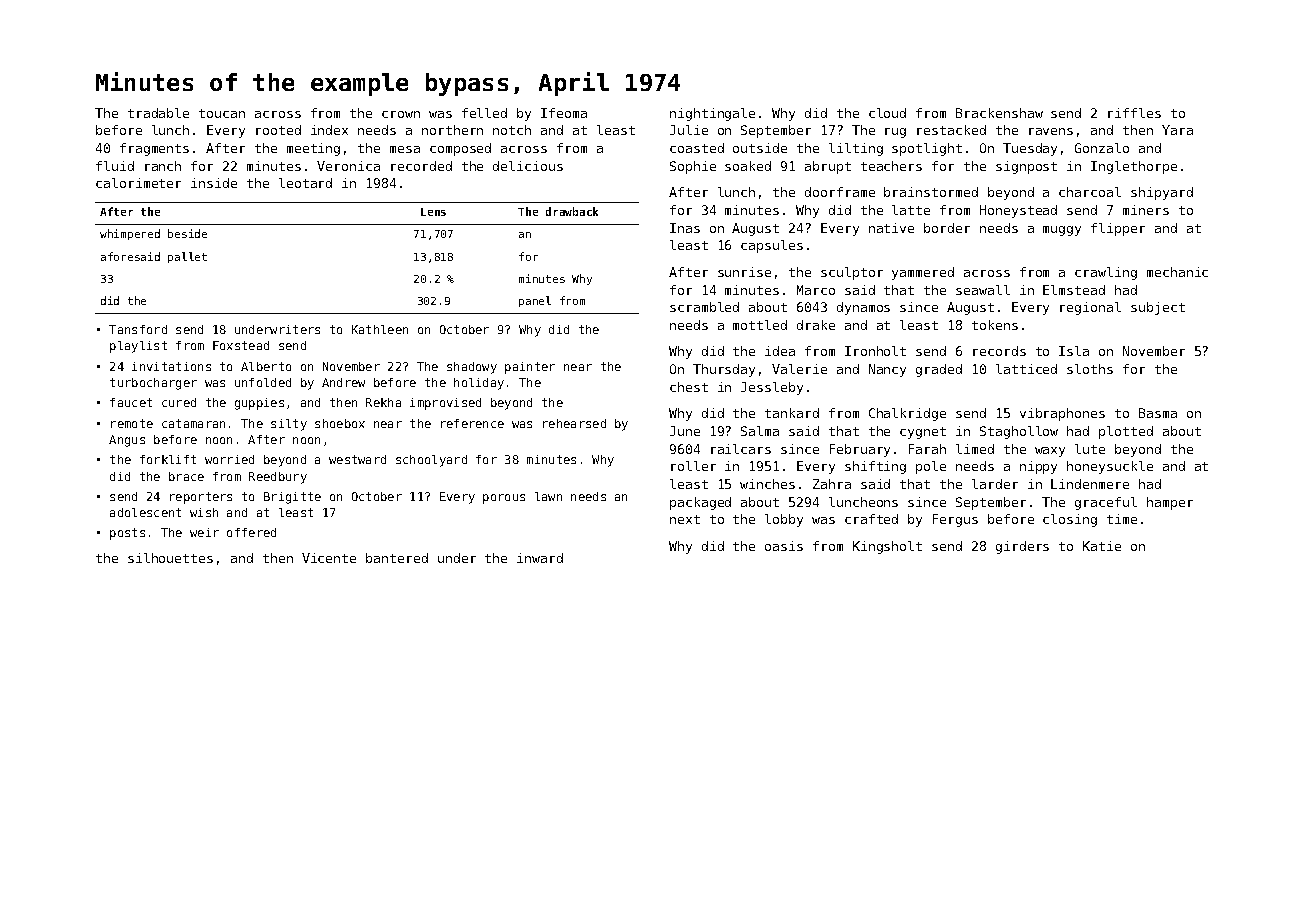 The height and width of the page is (924, 1308). I want to click on shadowy, so click(472, 368).
